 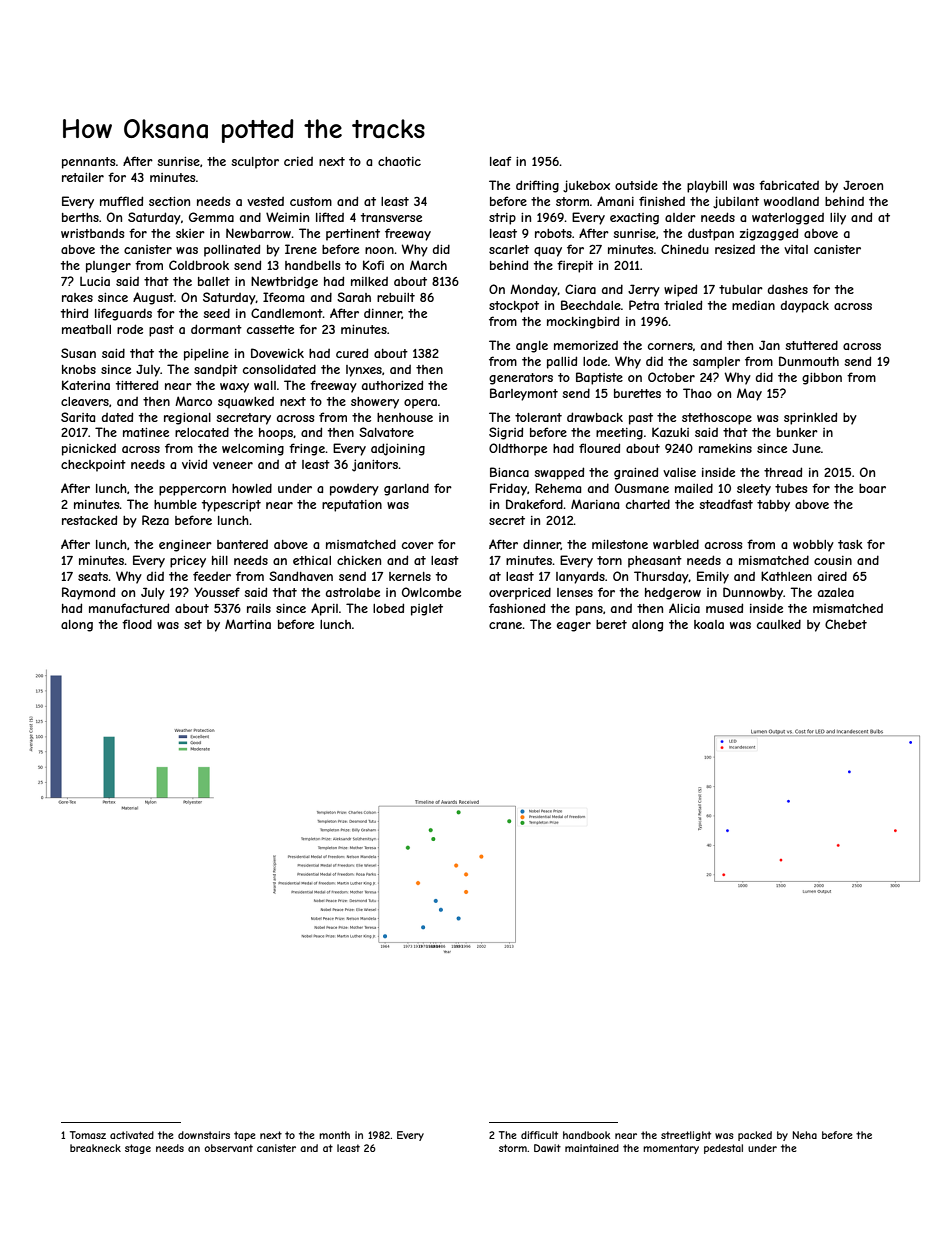 What do you see at coordinates (753, 593) in the page?
I see `Dunnowby` at bounding box center [753, 593].
